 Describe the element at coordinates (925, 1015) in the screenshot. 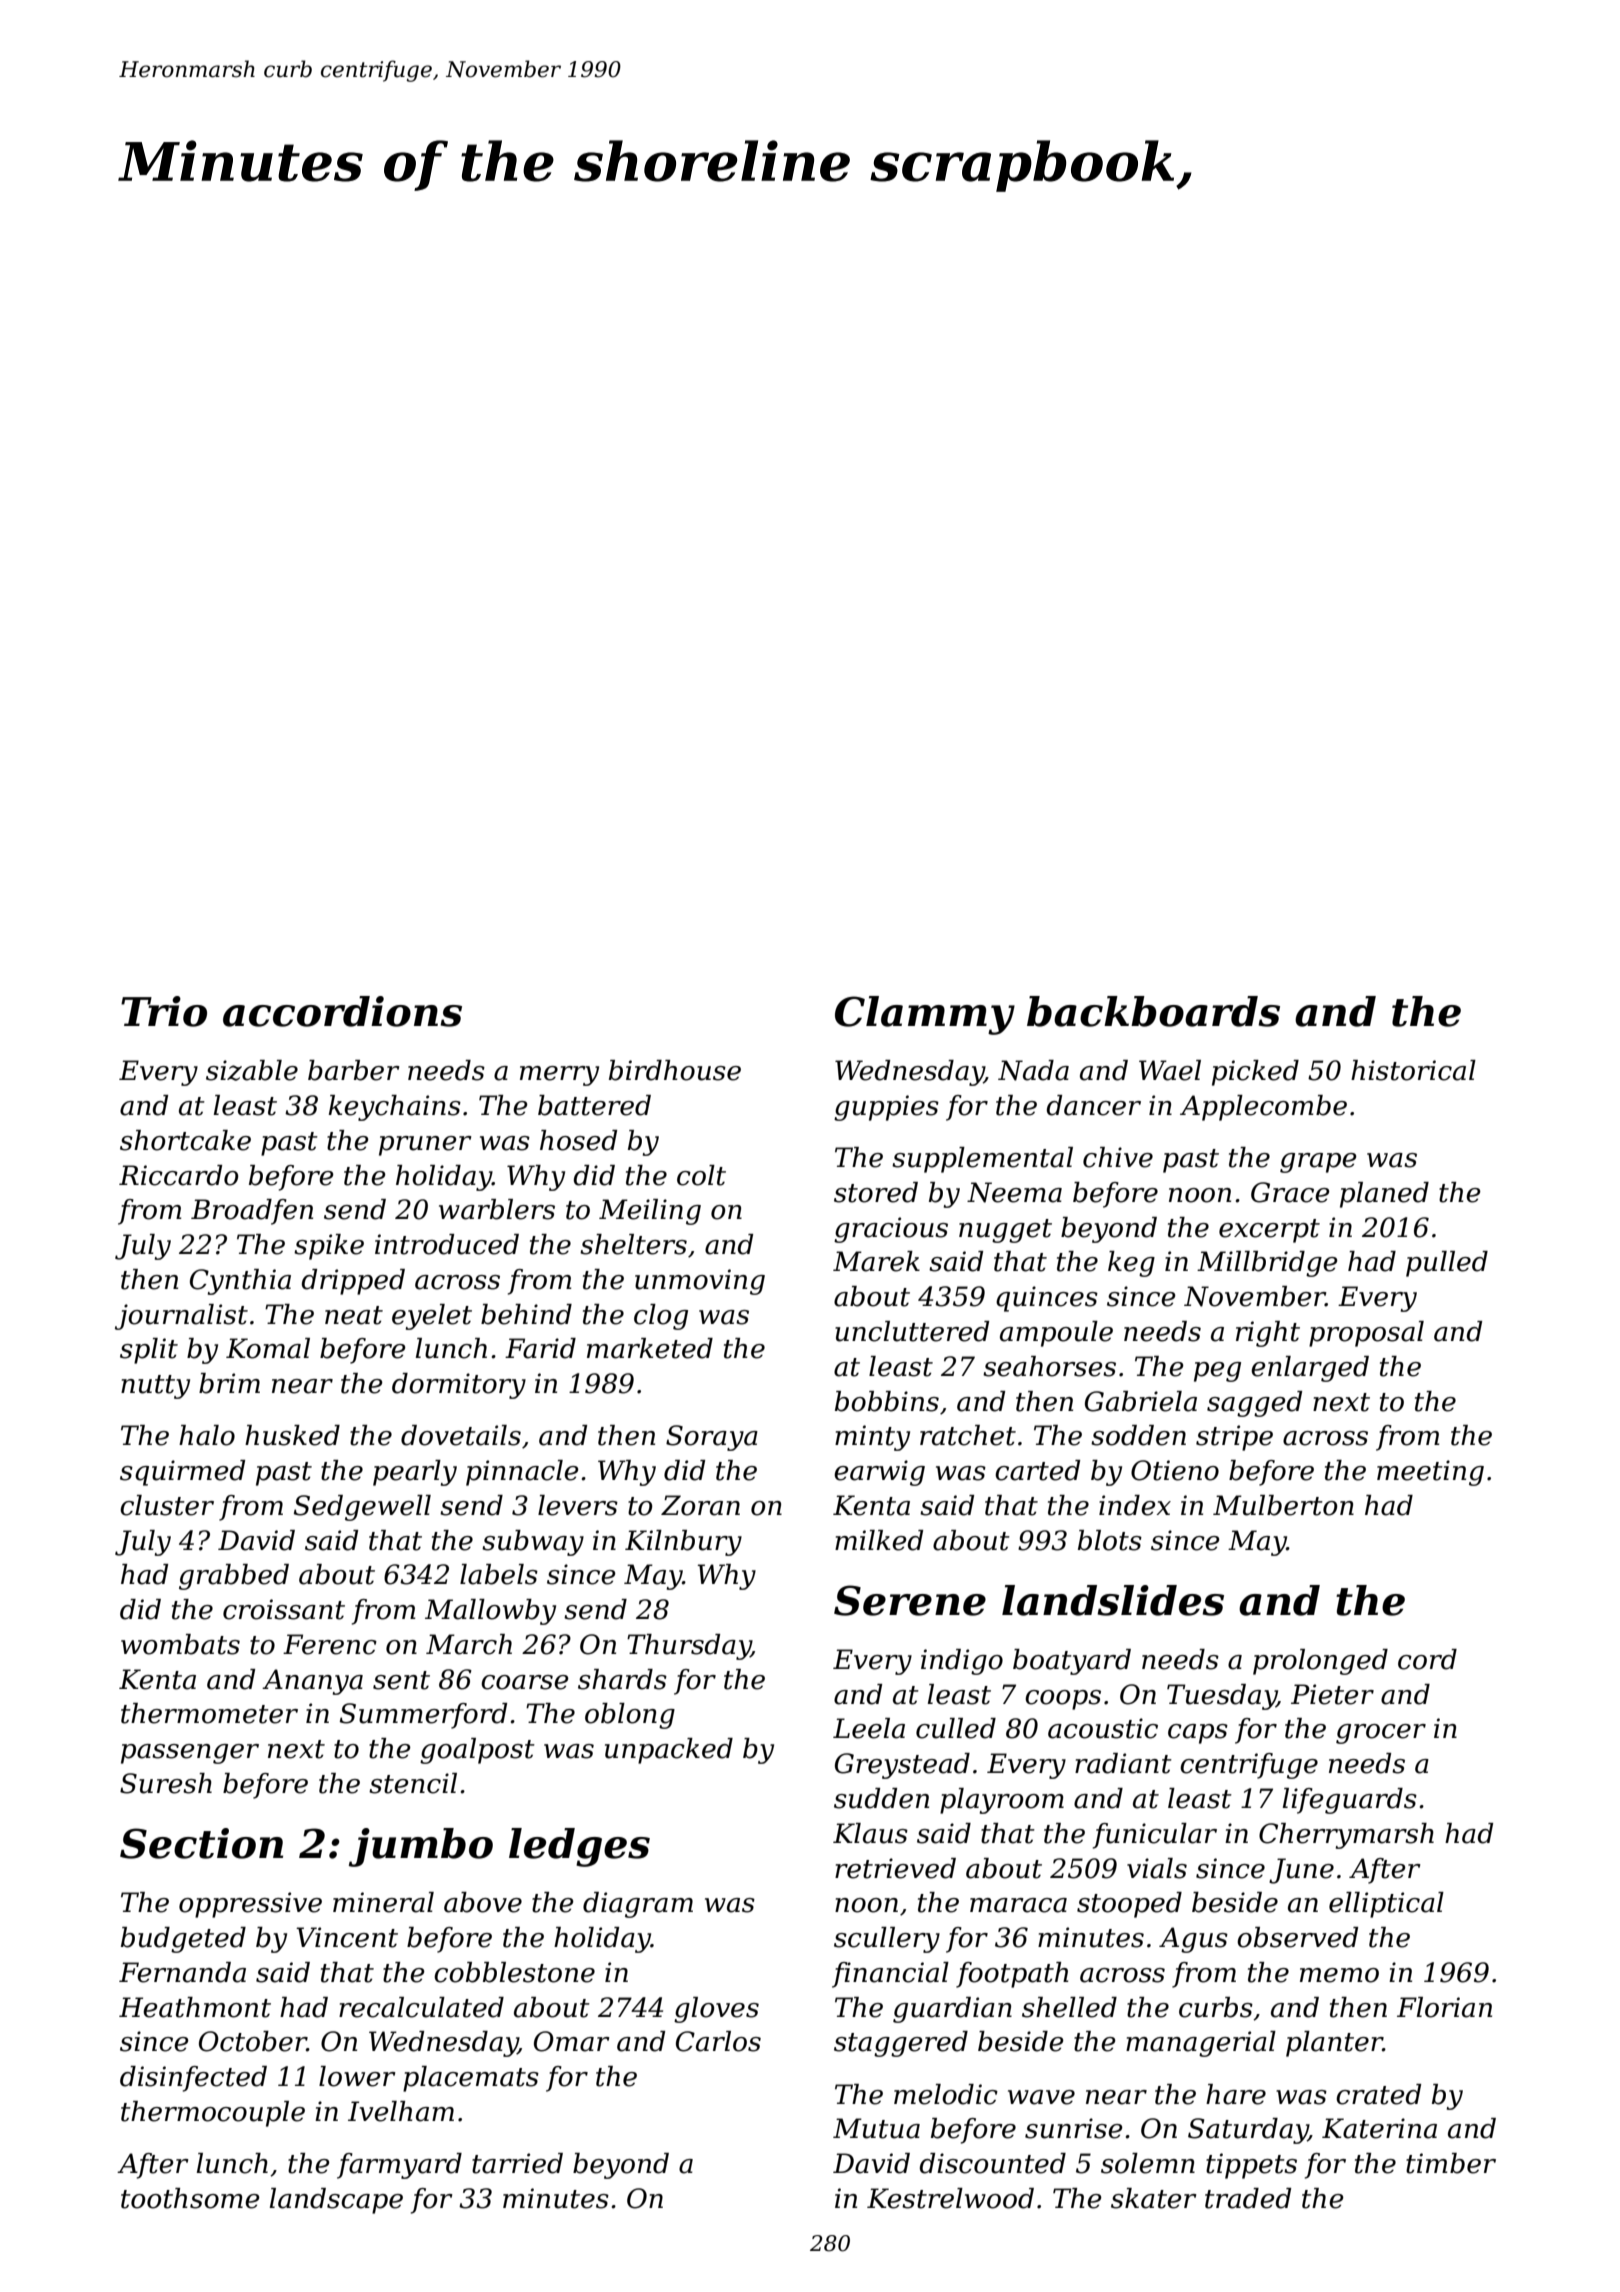

I see `Clammy` at that location.
